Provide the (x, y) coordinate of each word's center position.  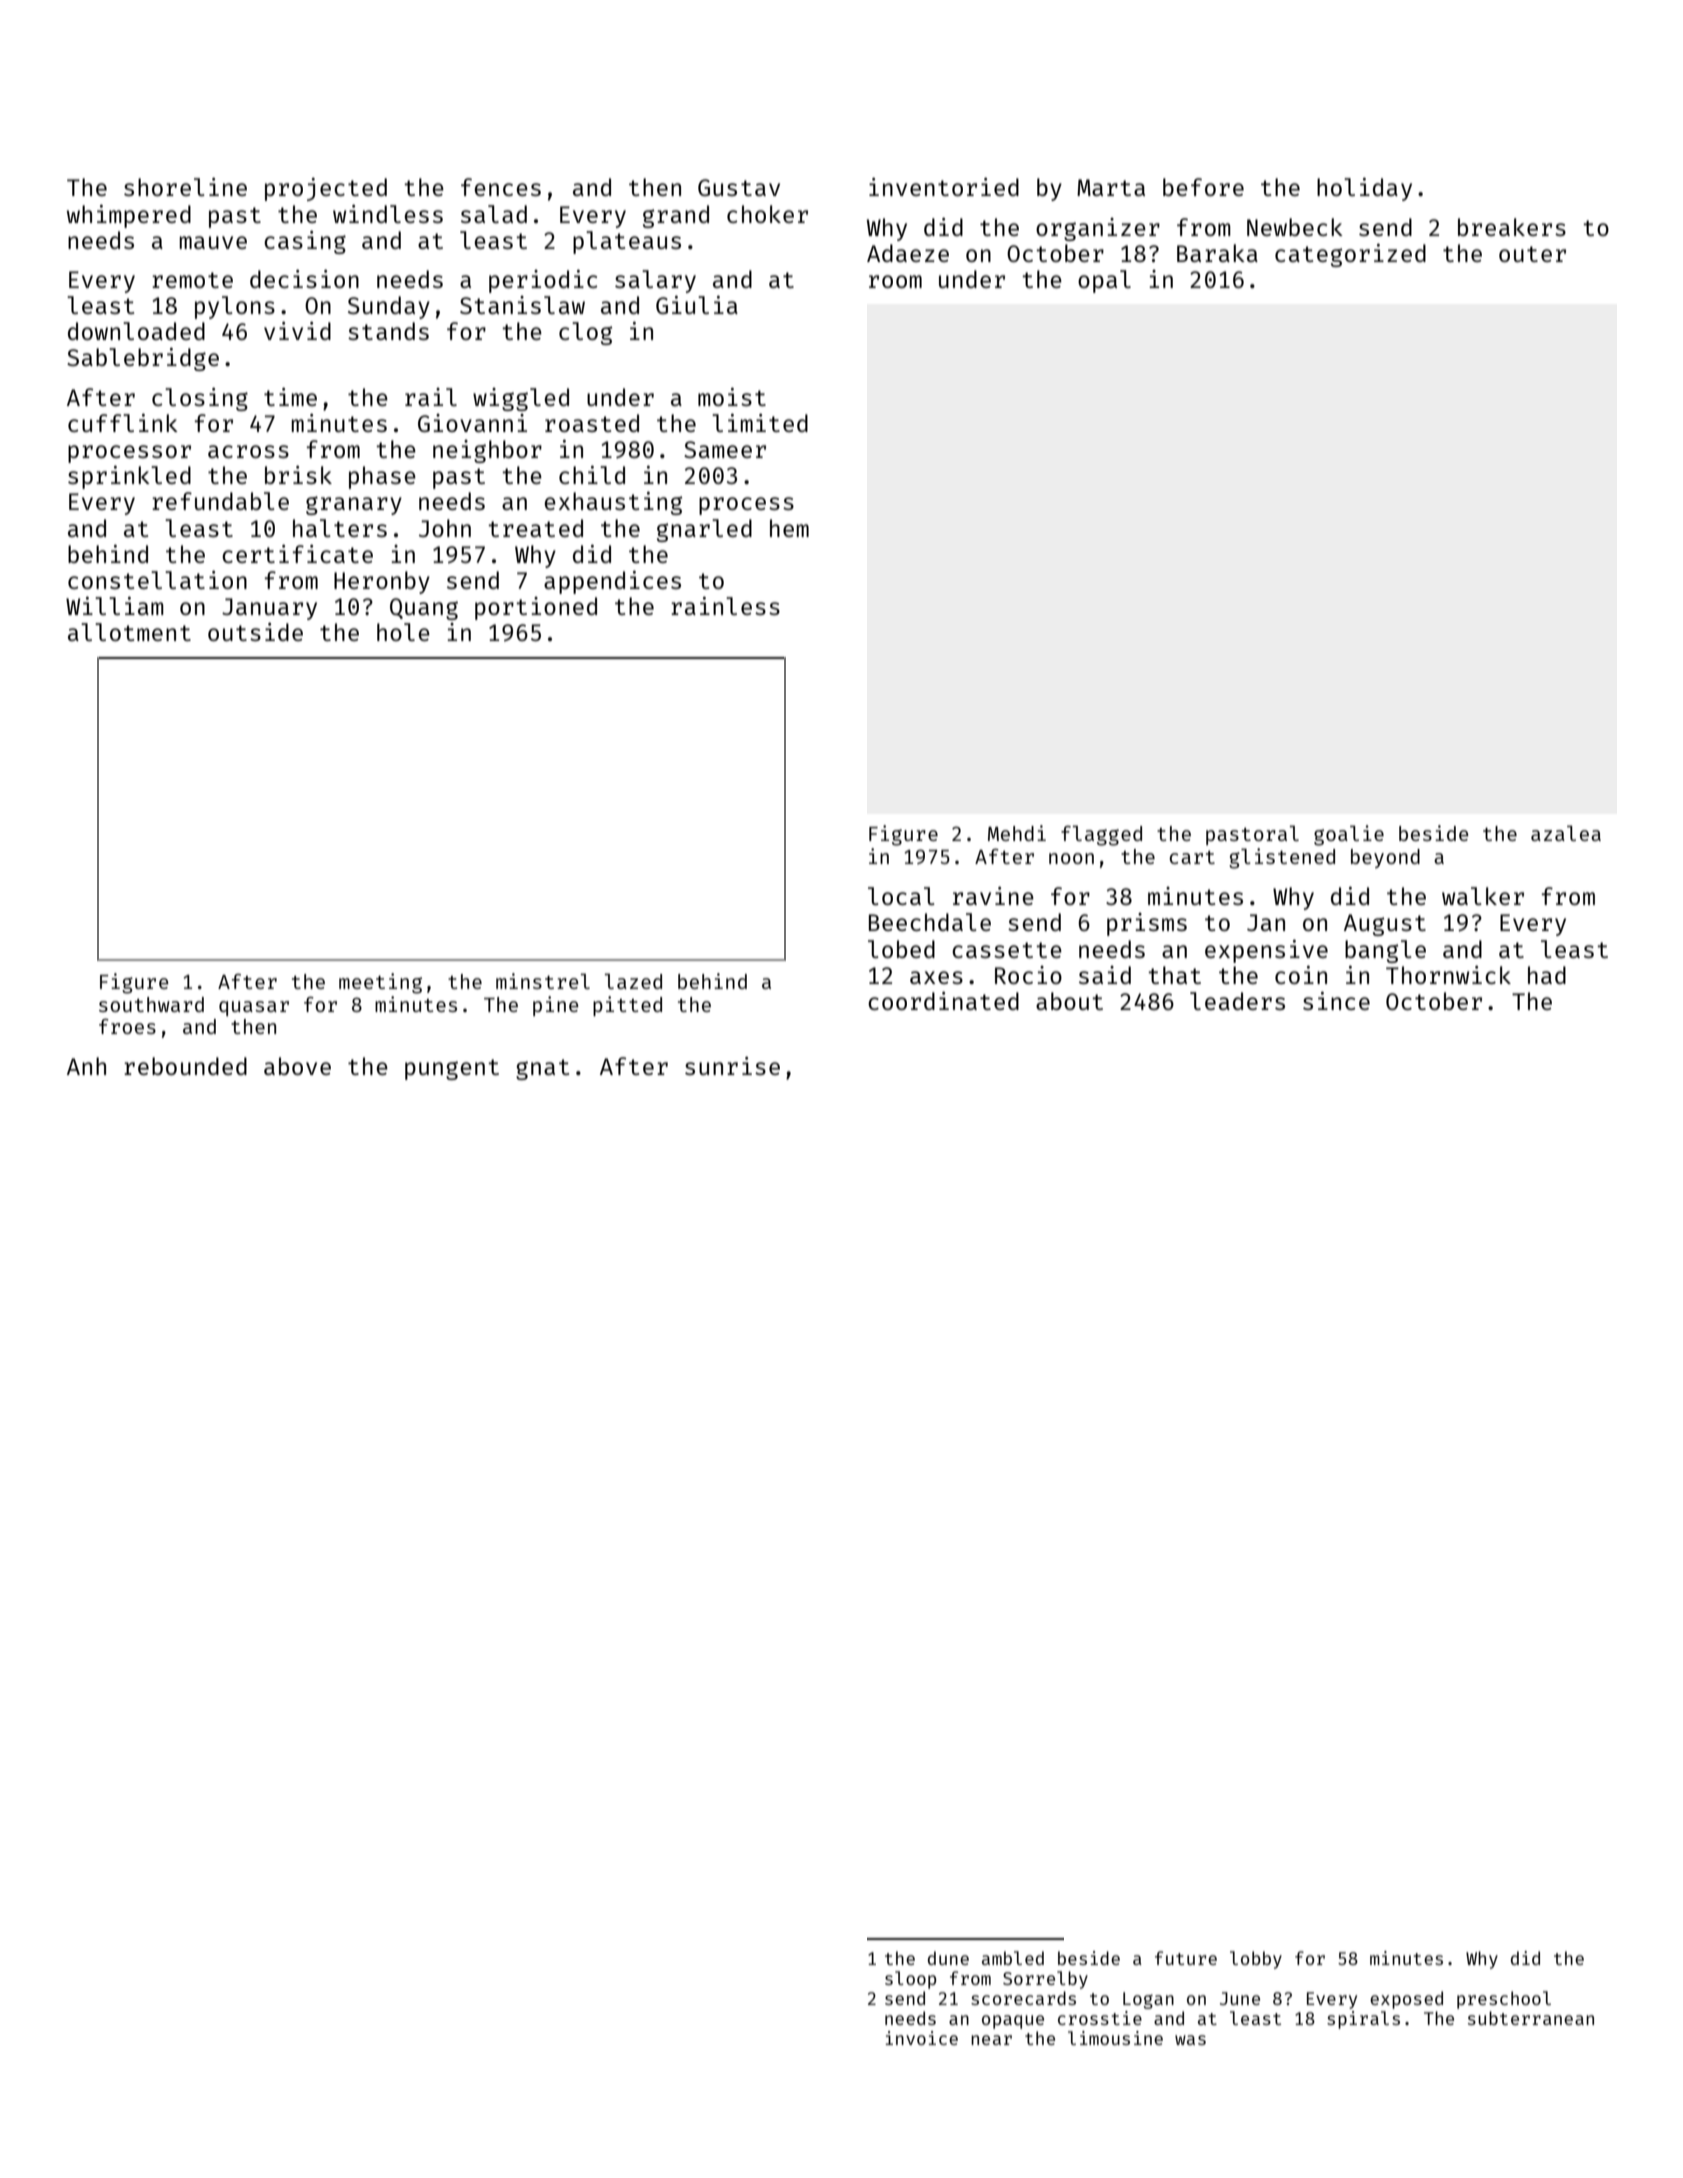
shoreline (185, 187)
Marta (1111, 187)
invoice (921, 2038)
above (297, 1066)
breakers (1512, 227)
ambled (1013, 1958)
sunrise (732, 1066)
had (1547, 975)
